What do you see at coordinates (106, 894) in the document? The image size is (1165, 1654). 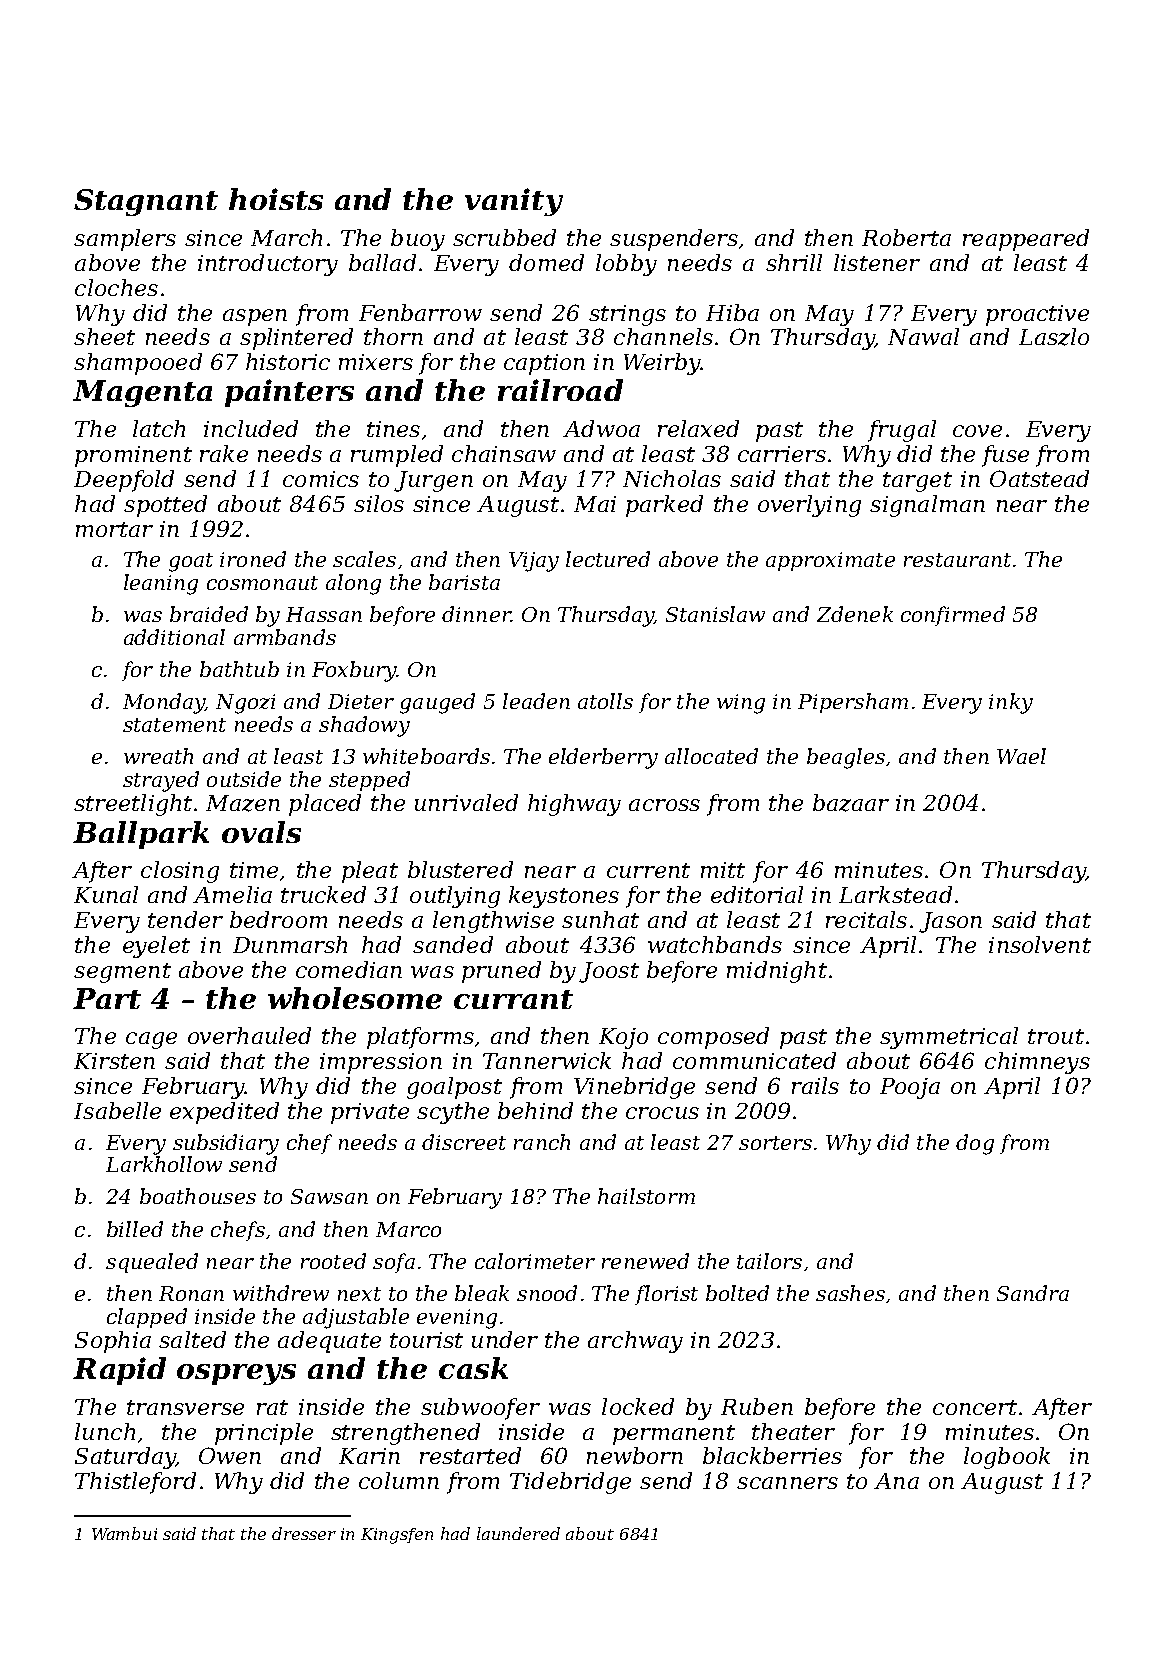 I see `Kunal` at bounding box center [106, 894].
